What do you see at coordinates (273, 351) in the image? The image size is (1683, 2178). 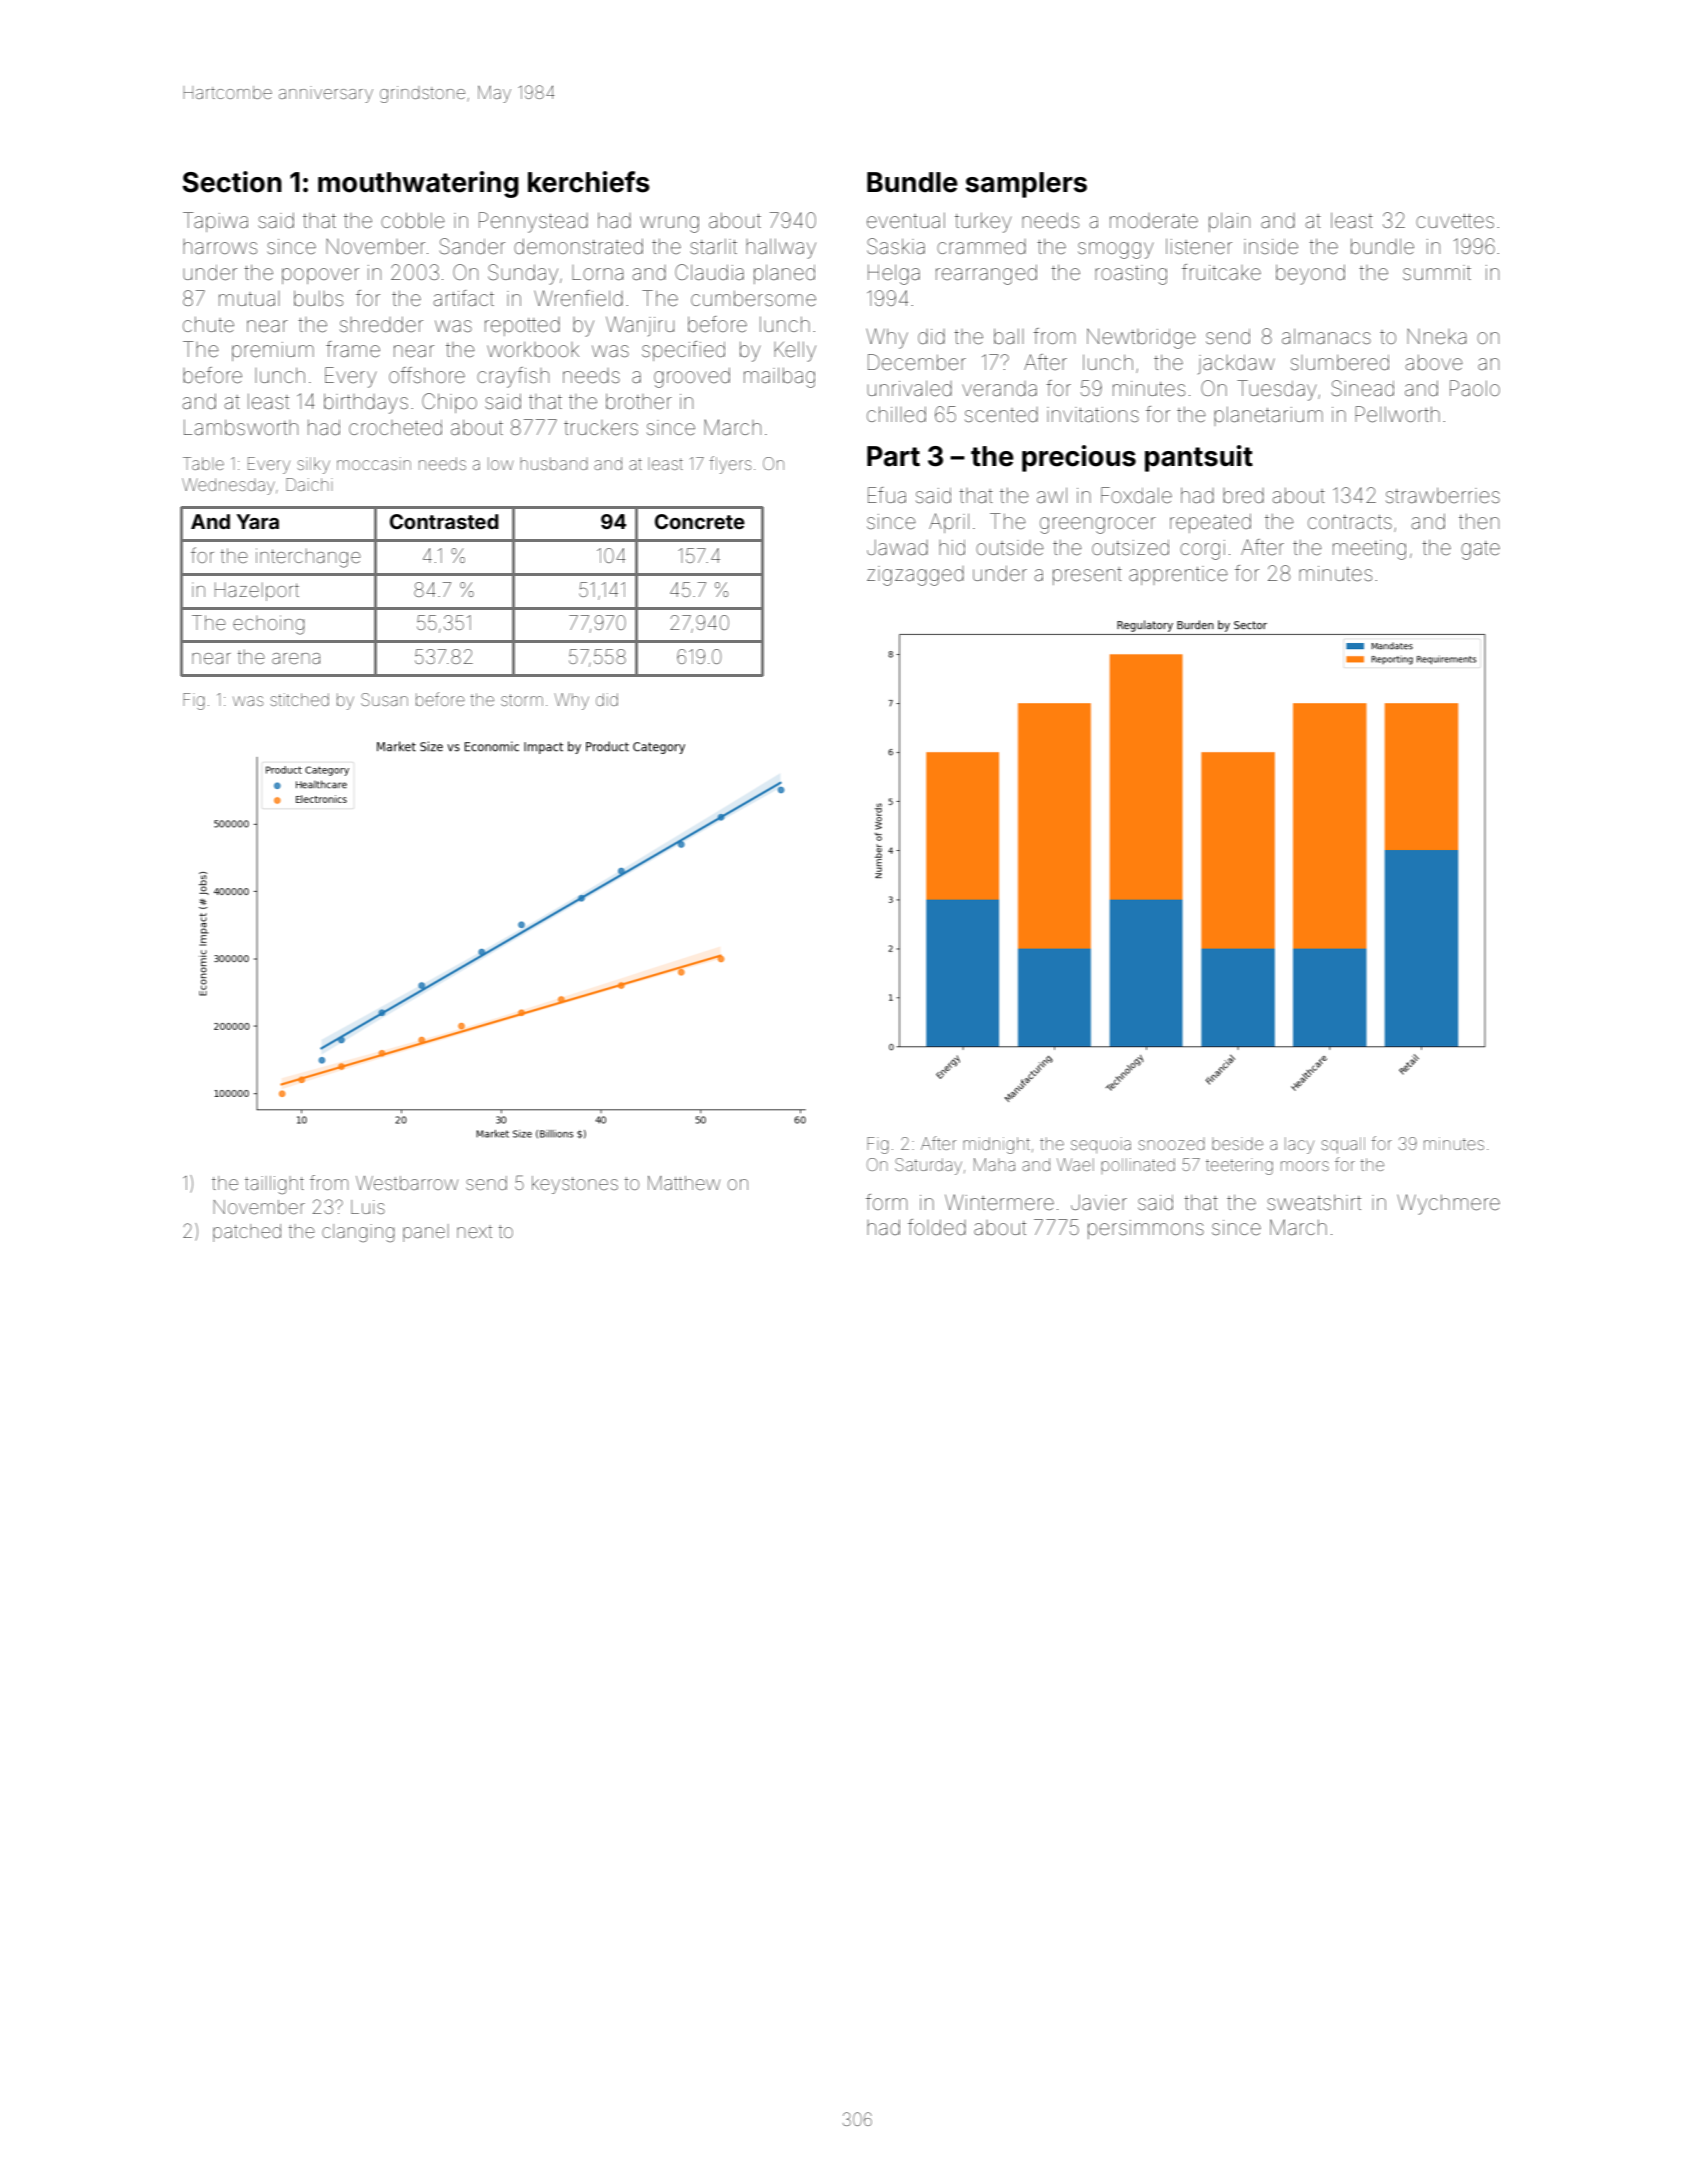 I see `premium` at bounding box center [273, 351].
